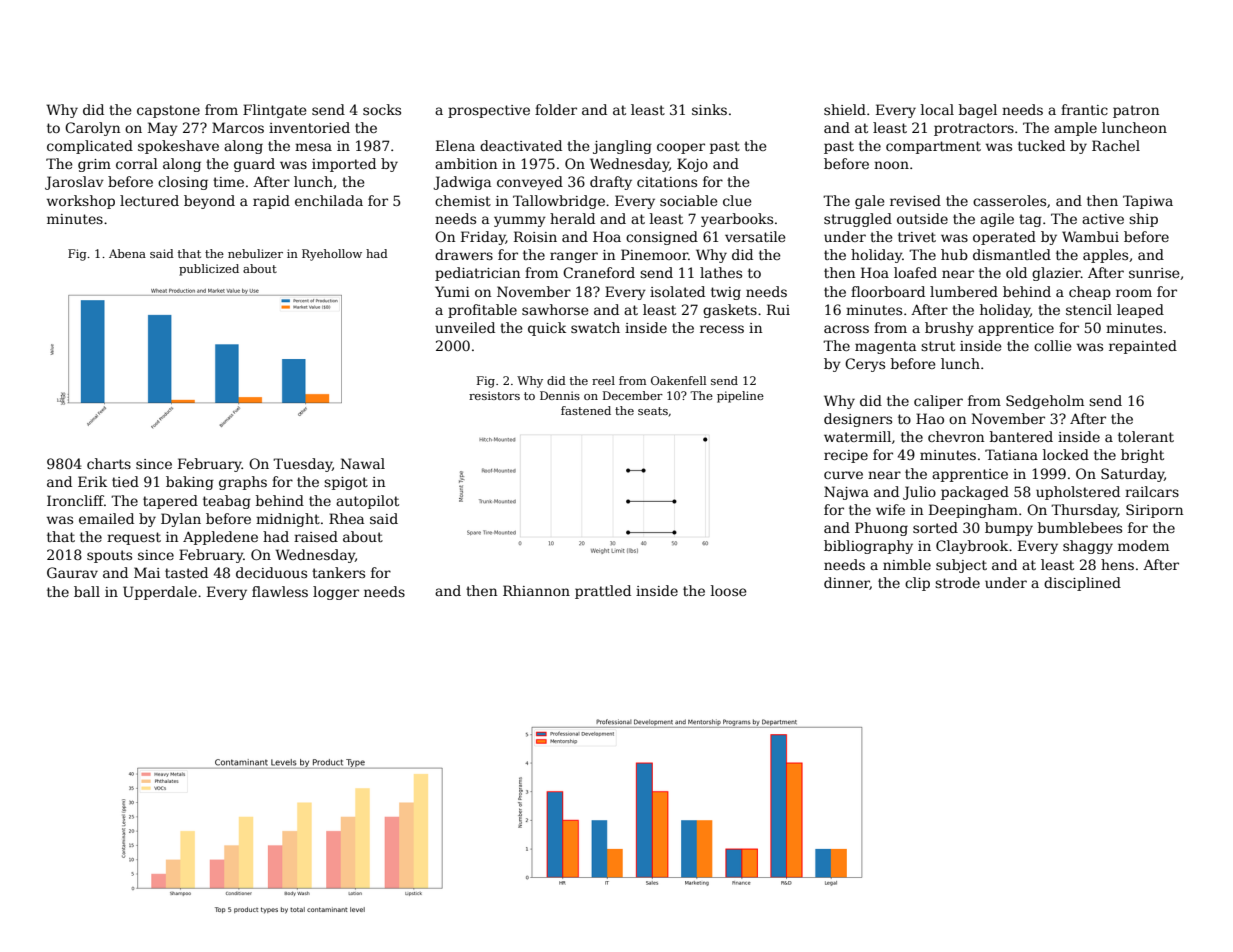 This page has width=1233, height=952. I want to click on operated, so click(1004, 238).
